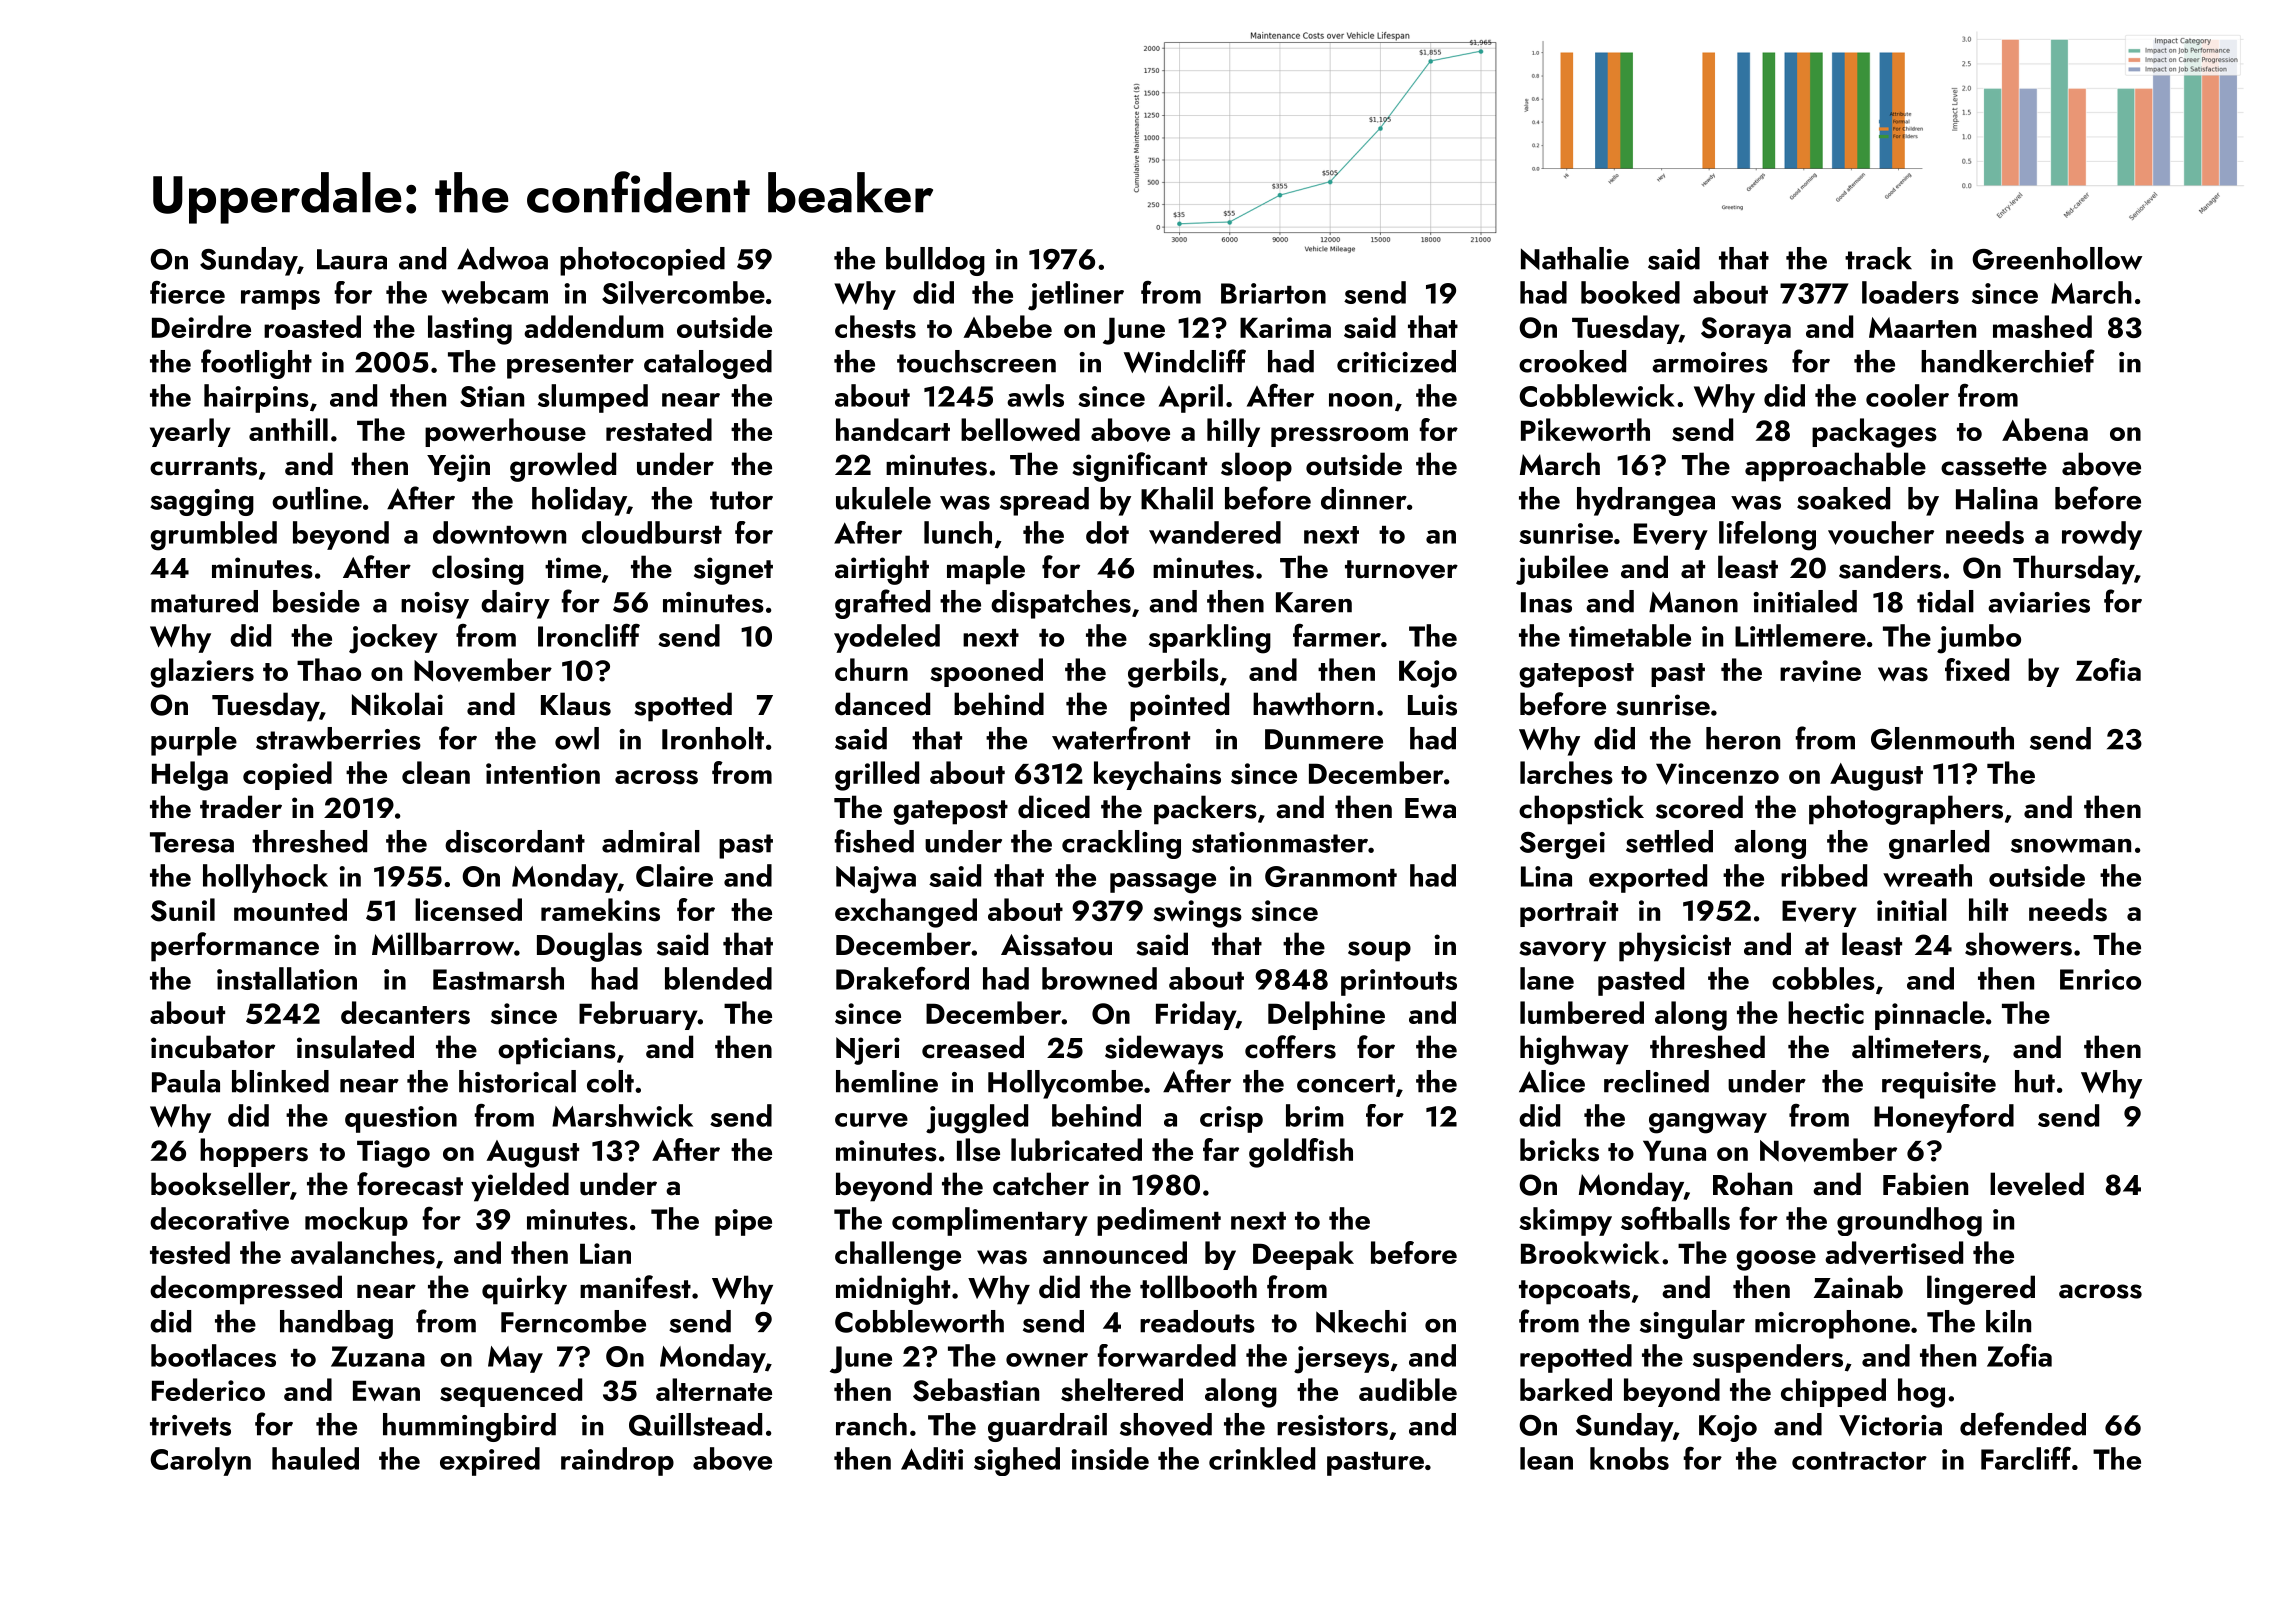 The image size is (2292, 1620). What do you see at coordinates (1197, 1321) in the image?
I see `readouts` at bounding box center [1197, 1321].
